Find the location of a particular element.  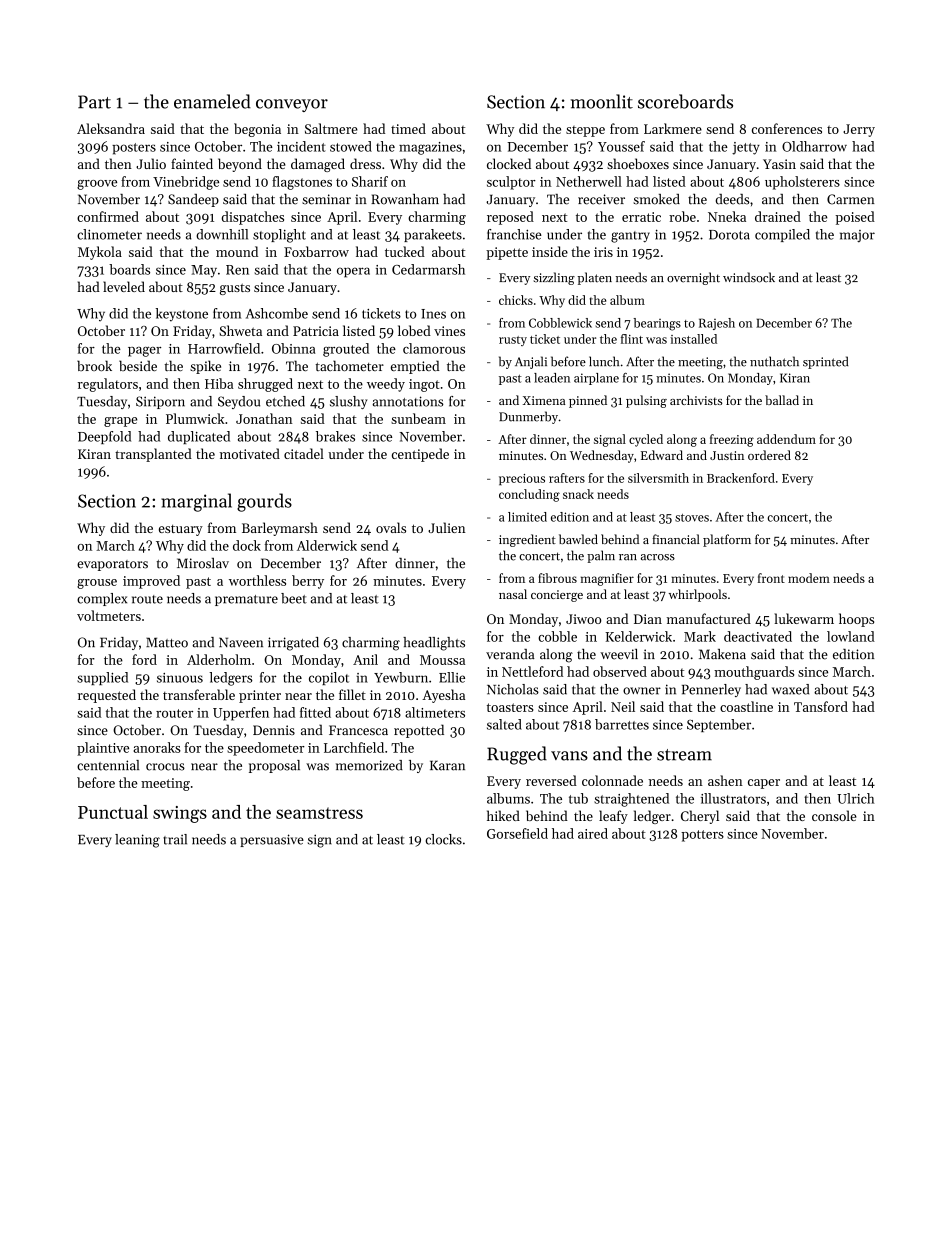

precious is located at coordinates (522, 479).
